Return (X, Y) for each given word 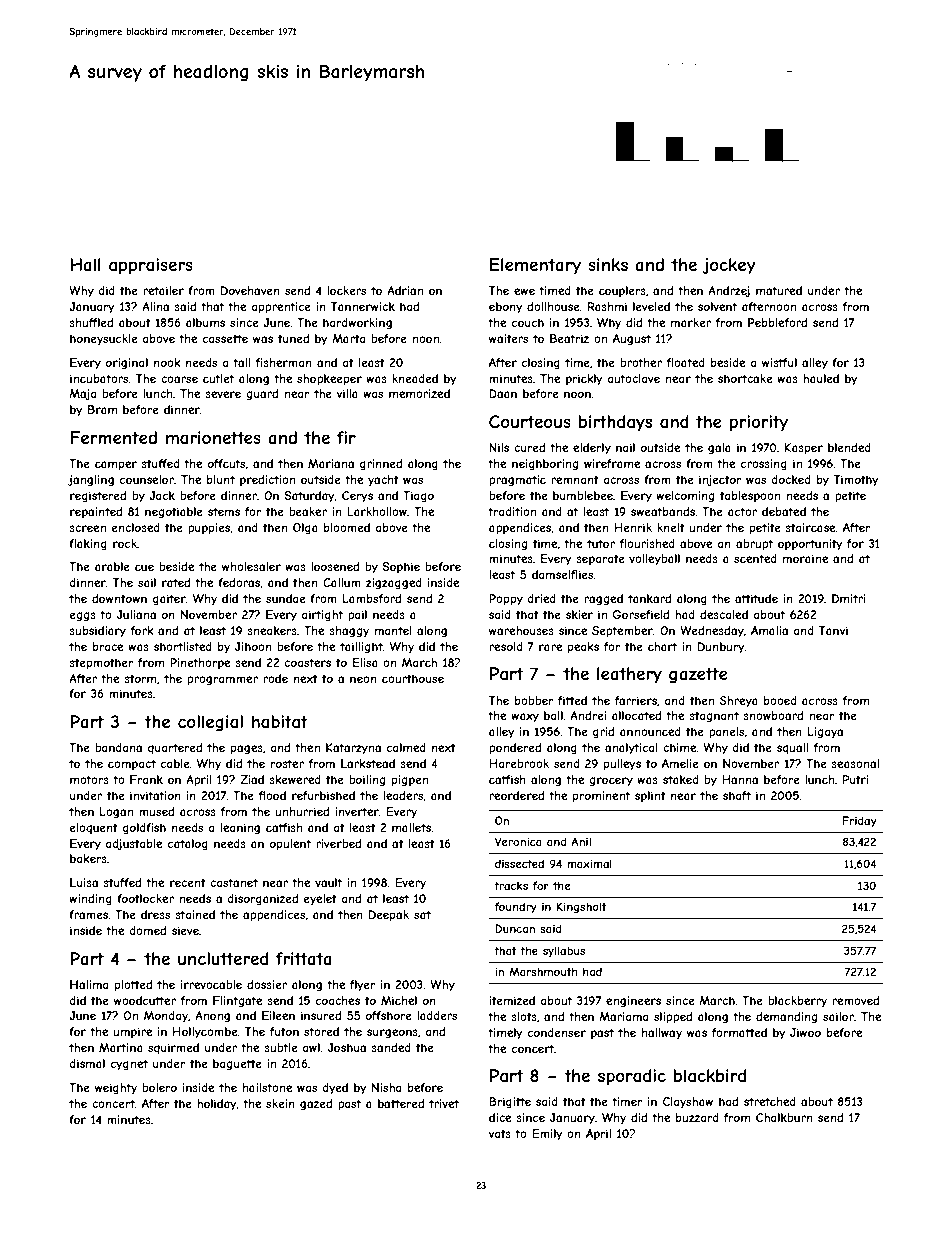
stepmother (101, 664)
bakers (88, 858)
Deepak (389, 916)
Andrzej (729, 291)
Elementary (535, 266)
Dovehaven (250, 290)
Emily (547, 1135)
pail (357, 615)
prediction (267, 480)
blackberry (797, 1001)
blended (849, 447)
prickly (584, 380)
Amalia (769, 630)
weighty (116, 1089)
